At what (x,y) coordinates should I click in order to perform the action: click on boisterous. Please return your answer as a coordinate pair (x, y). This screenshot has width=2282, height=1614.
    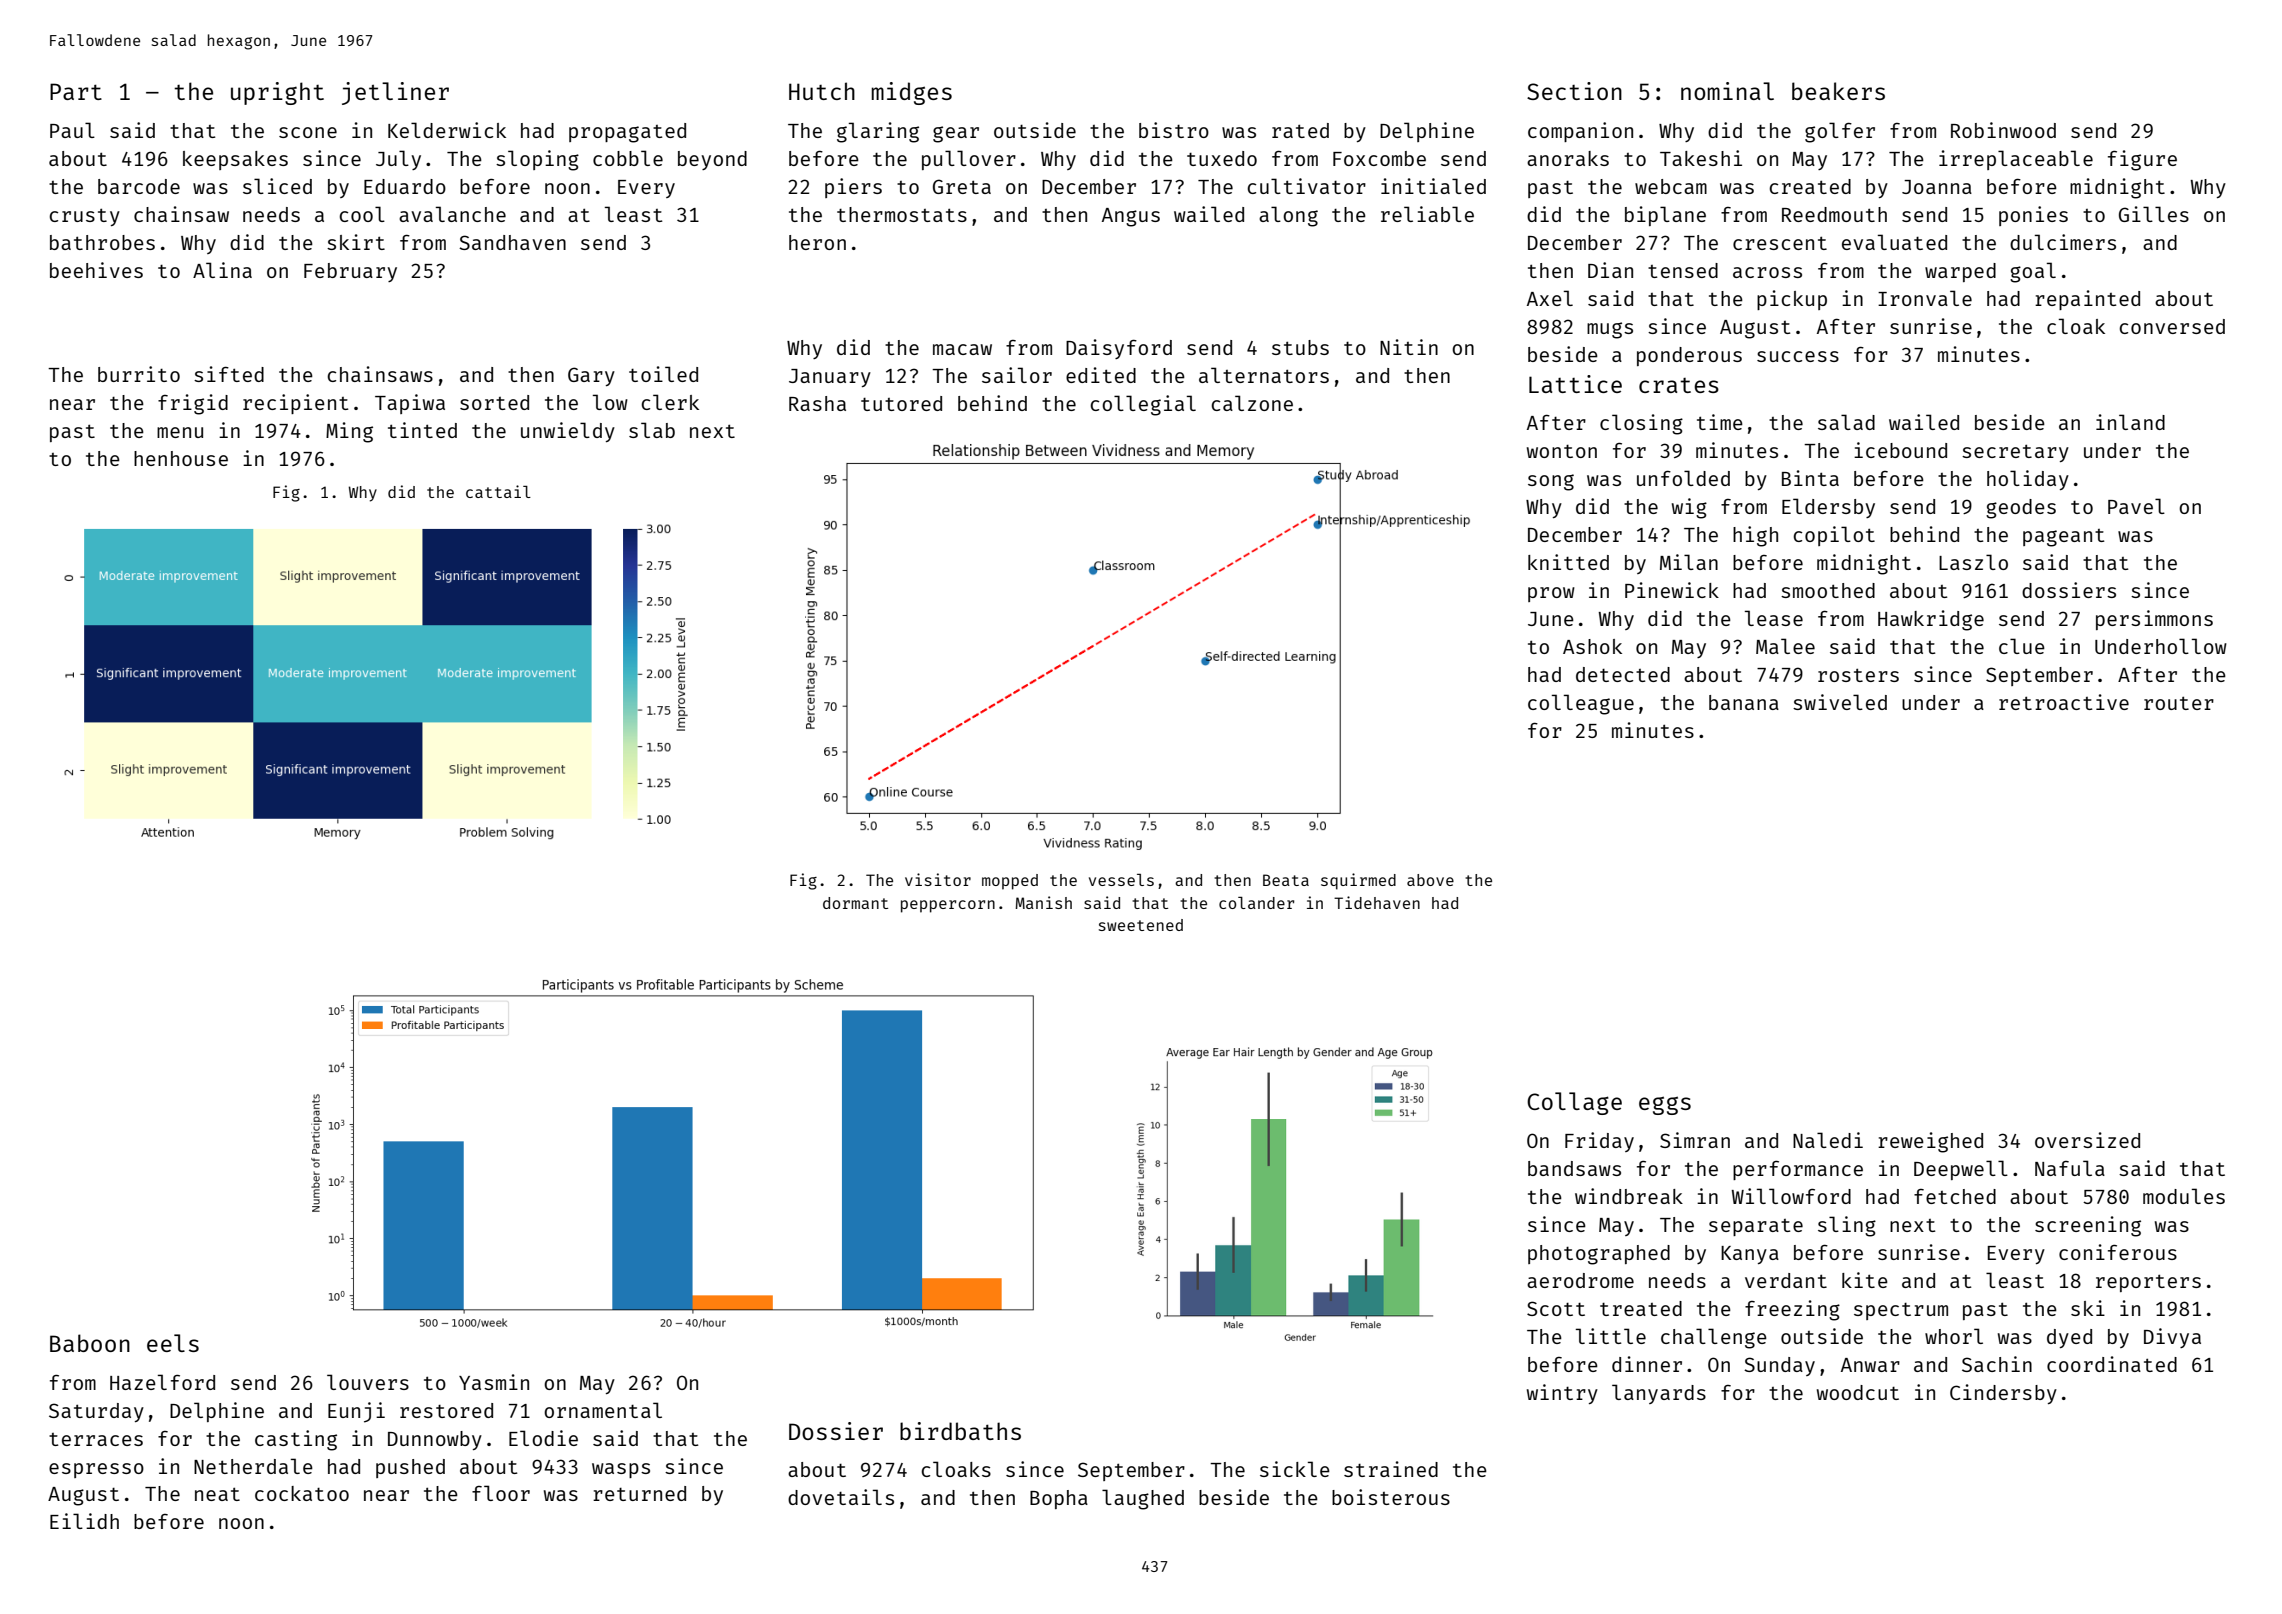
    Looking at the image, I should click on (1391, 1497).
